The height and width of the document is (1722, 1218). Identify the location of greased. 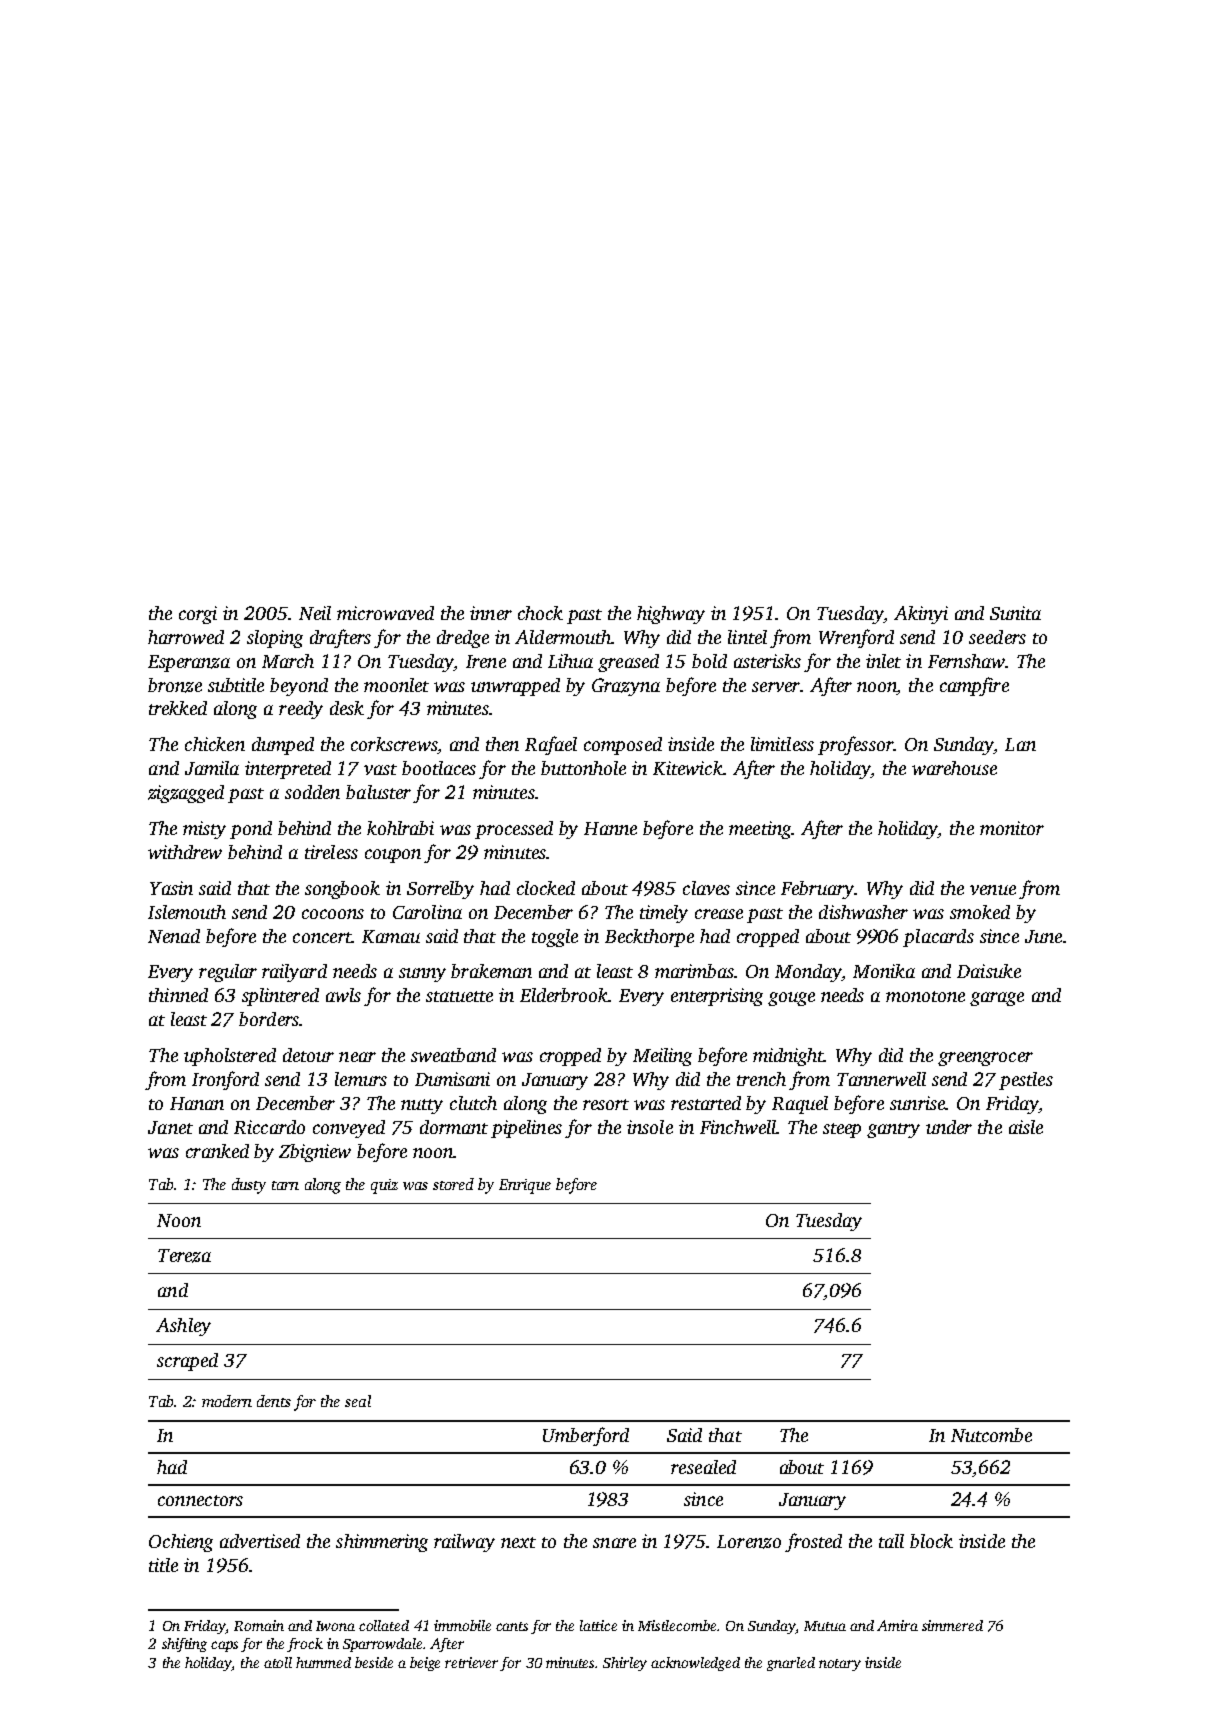
(628, 663).
